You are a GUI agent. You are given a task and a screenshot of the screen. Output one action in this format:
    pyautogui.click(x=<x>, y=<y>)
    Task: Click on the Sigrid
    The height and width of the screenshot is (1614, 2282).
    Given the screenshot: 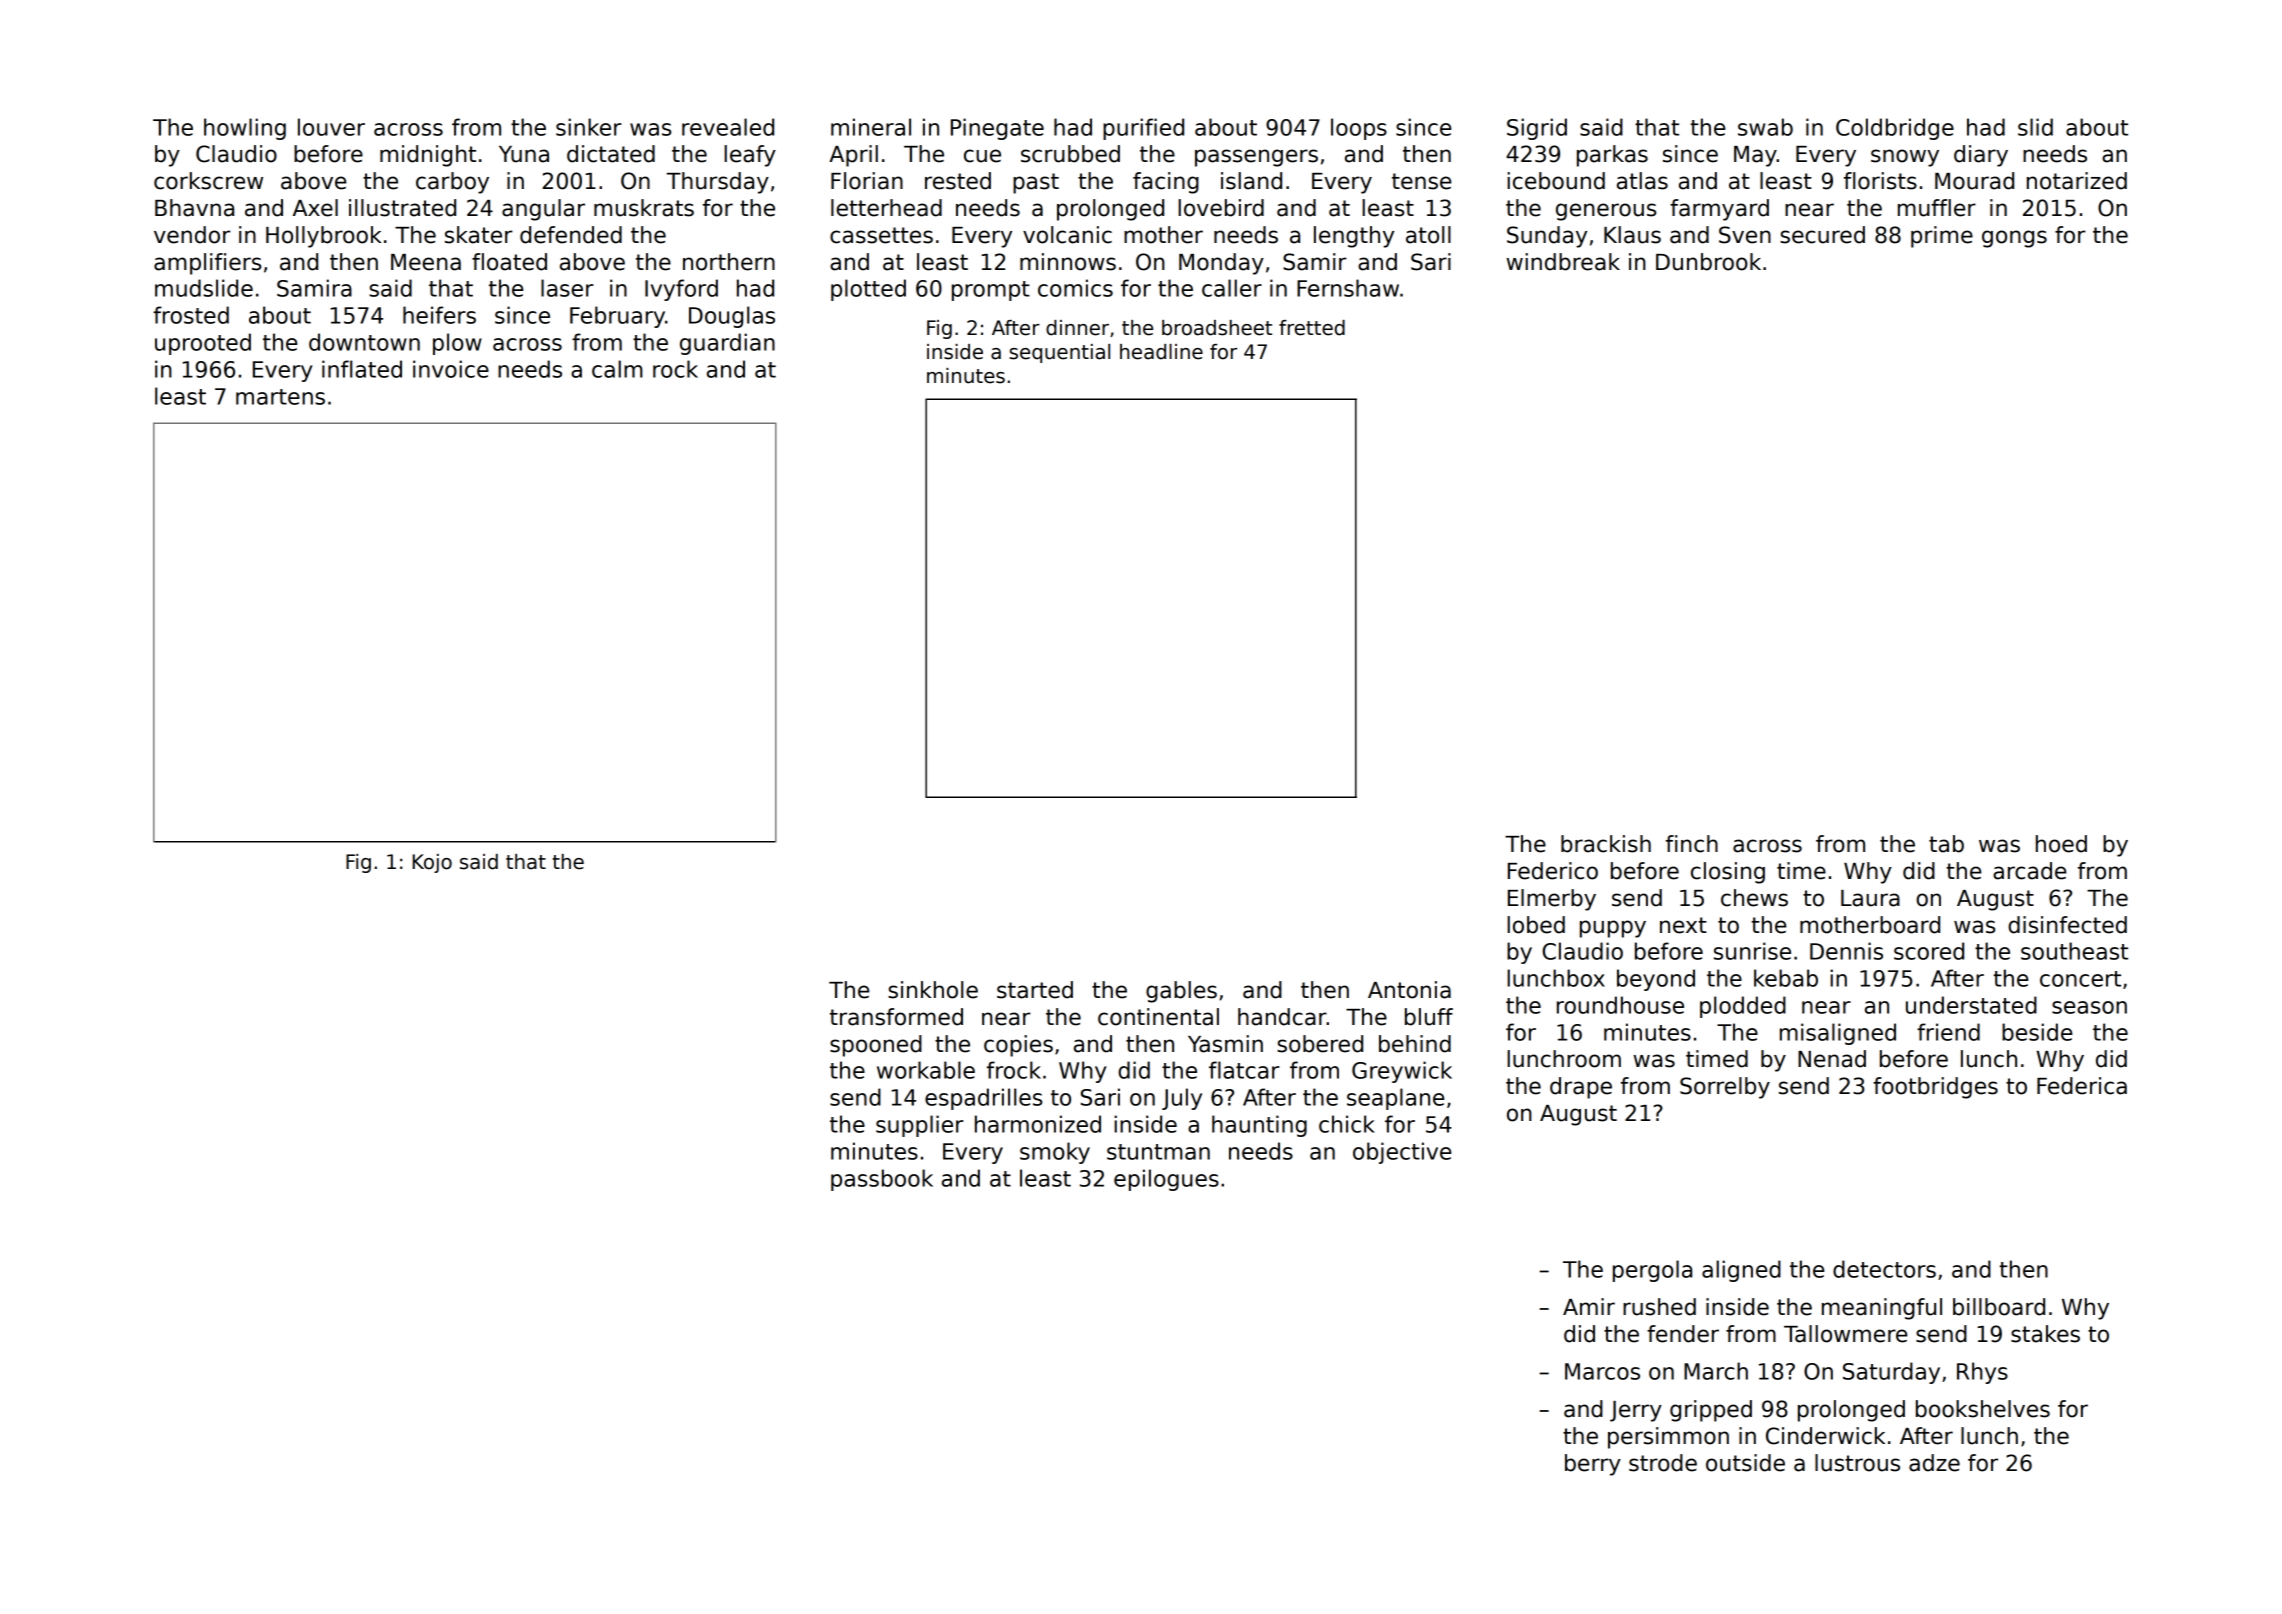 What is the action you would take?
    pyautogui.click(x=1537, y=129)
